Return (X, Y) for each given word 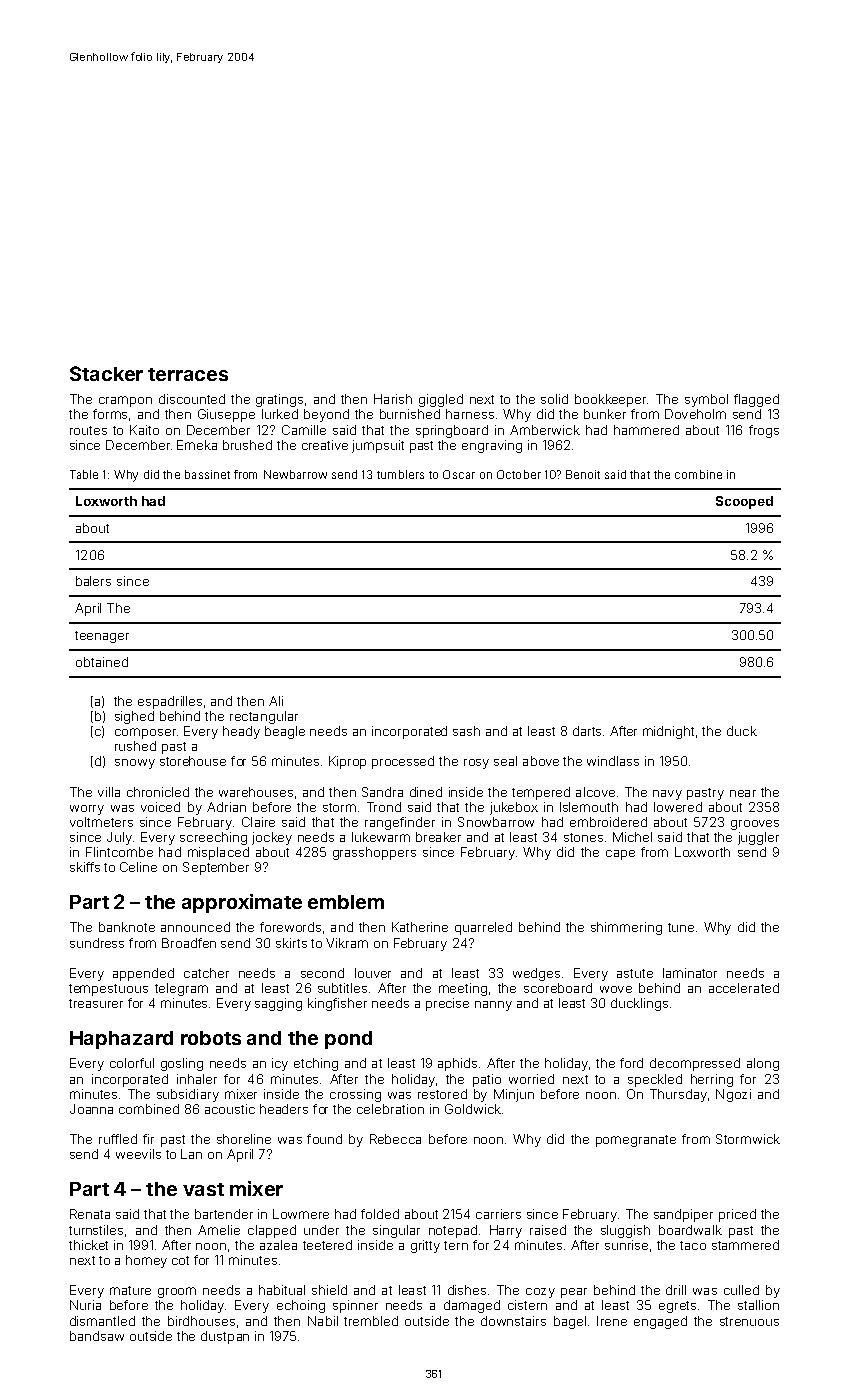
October (519, 474)
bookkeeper (610, 400)
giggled (441, 400)
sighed (134, 717)
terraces (188, 374)
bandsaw (97, 1336)
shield (329, 1290)
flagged (756, 400)
